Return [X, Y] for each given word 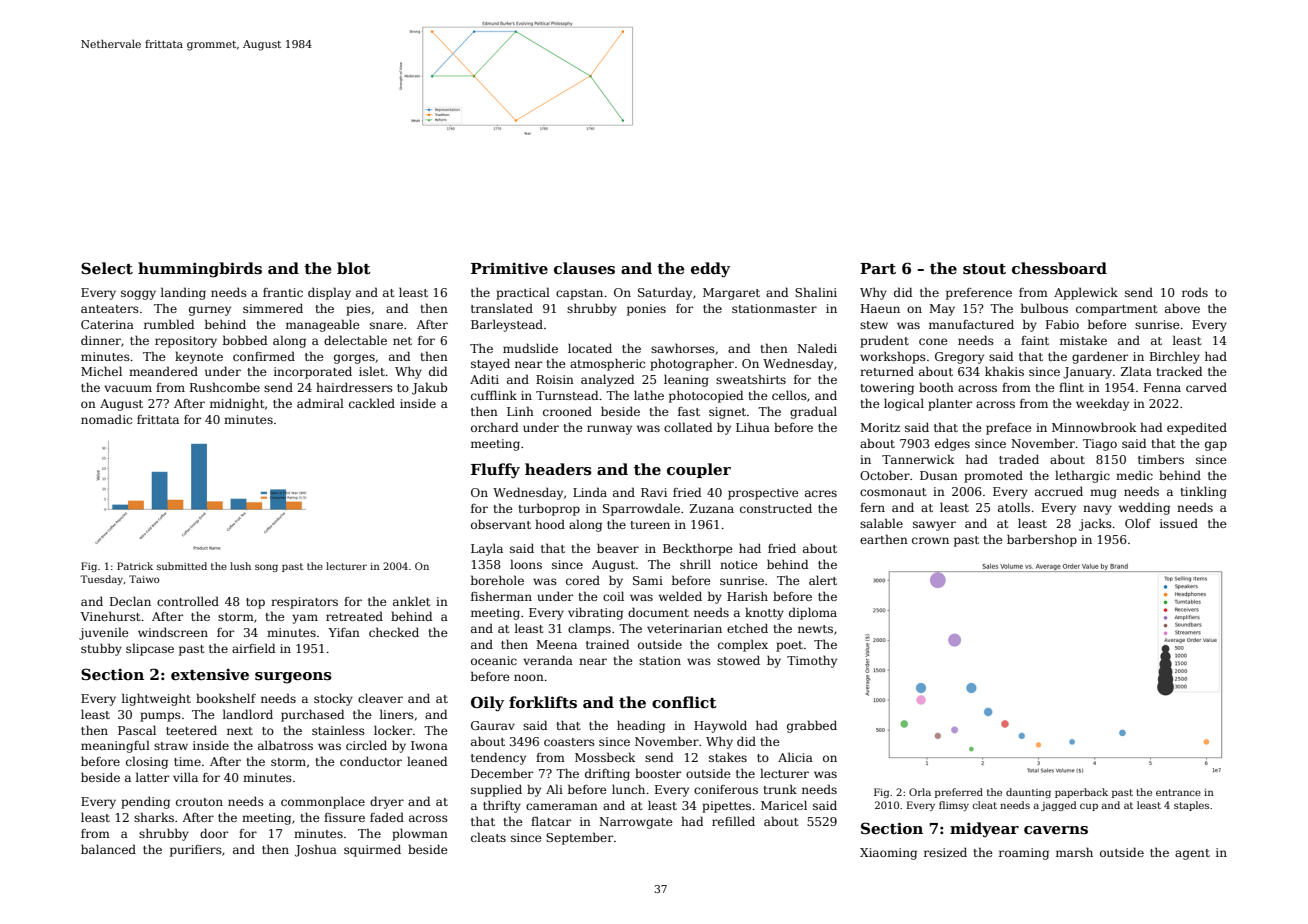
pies [358, 310]
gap [1216, 446]
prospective [763, 494]
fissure [344, 817]
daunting [1028, 793]
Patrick [135, 566]
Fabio [1062, 324]
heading [641, 726]
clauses [584, 268]
